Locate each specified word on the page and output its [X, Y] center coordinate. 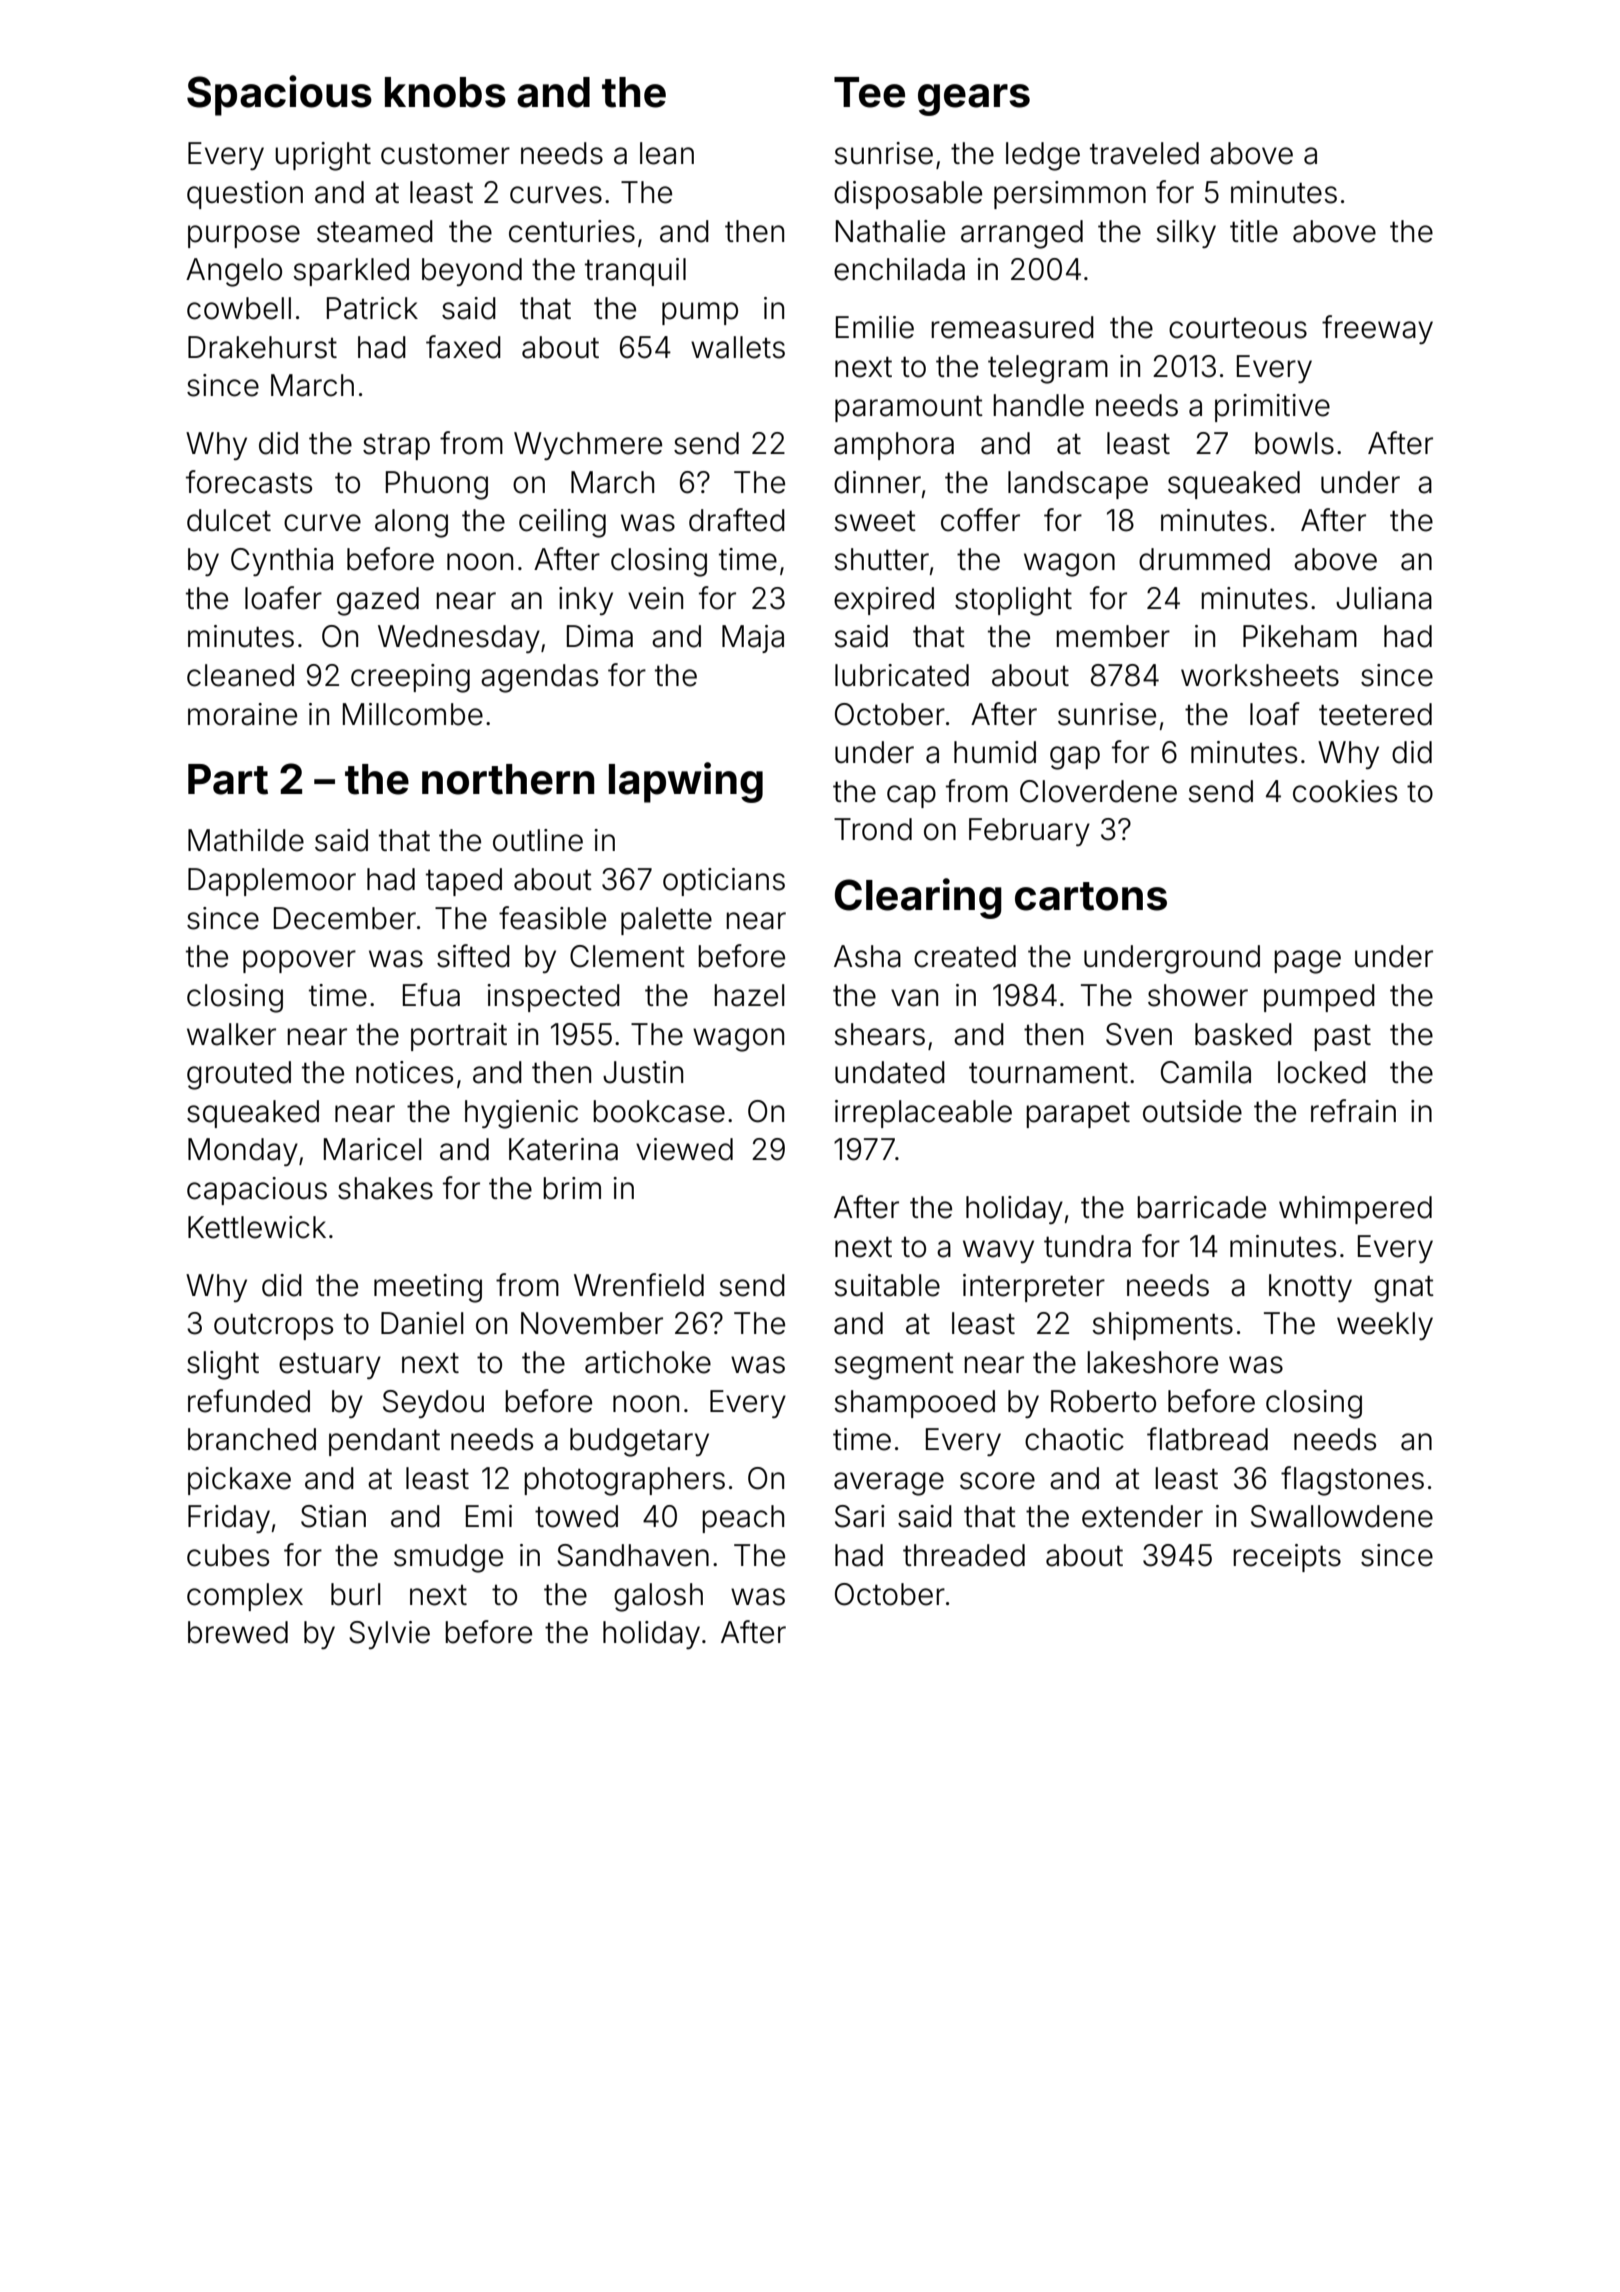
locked [1322, 1072]
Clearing [918, 898]
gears [974, 100]
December [345, 918]
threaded [964, 1555]
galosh [658, 1597]
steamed [375, 231]
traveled [1144, 153]
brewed [238, 1632]
